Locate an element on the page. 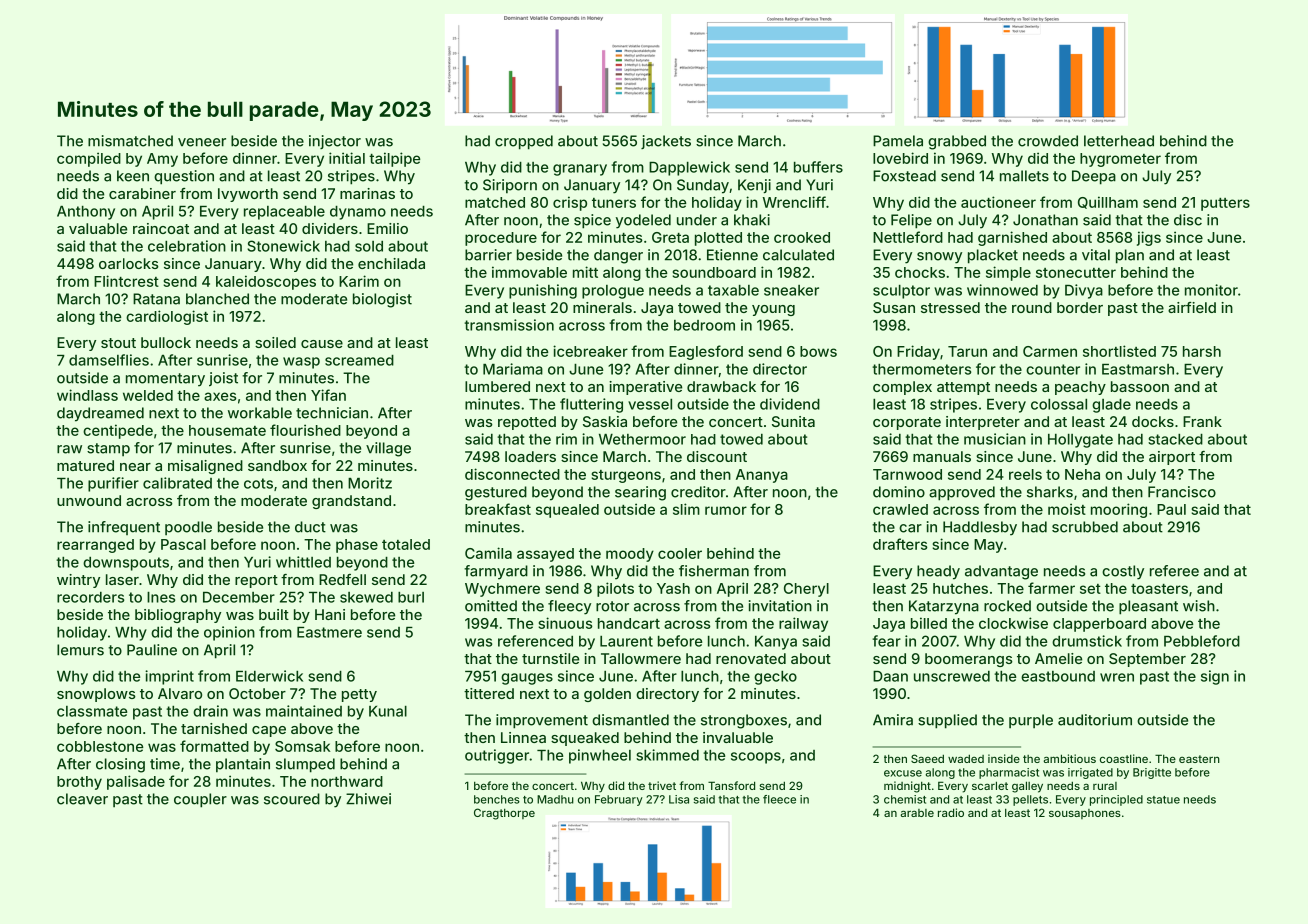 This page has height=924, width=1308. cropped is located at coordinates (524, 142).
